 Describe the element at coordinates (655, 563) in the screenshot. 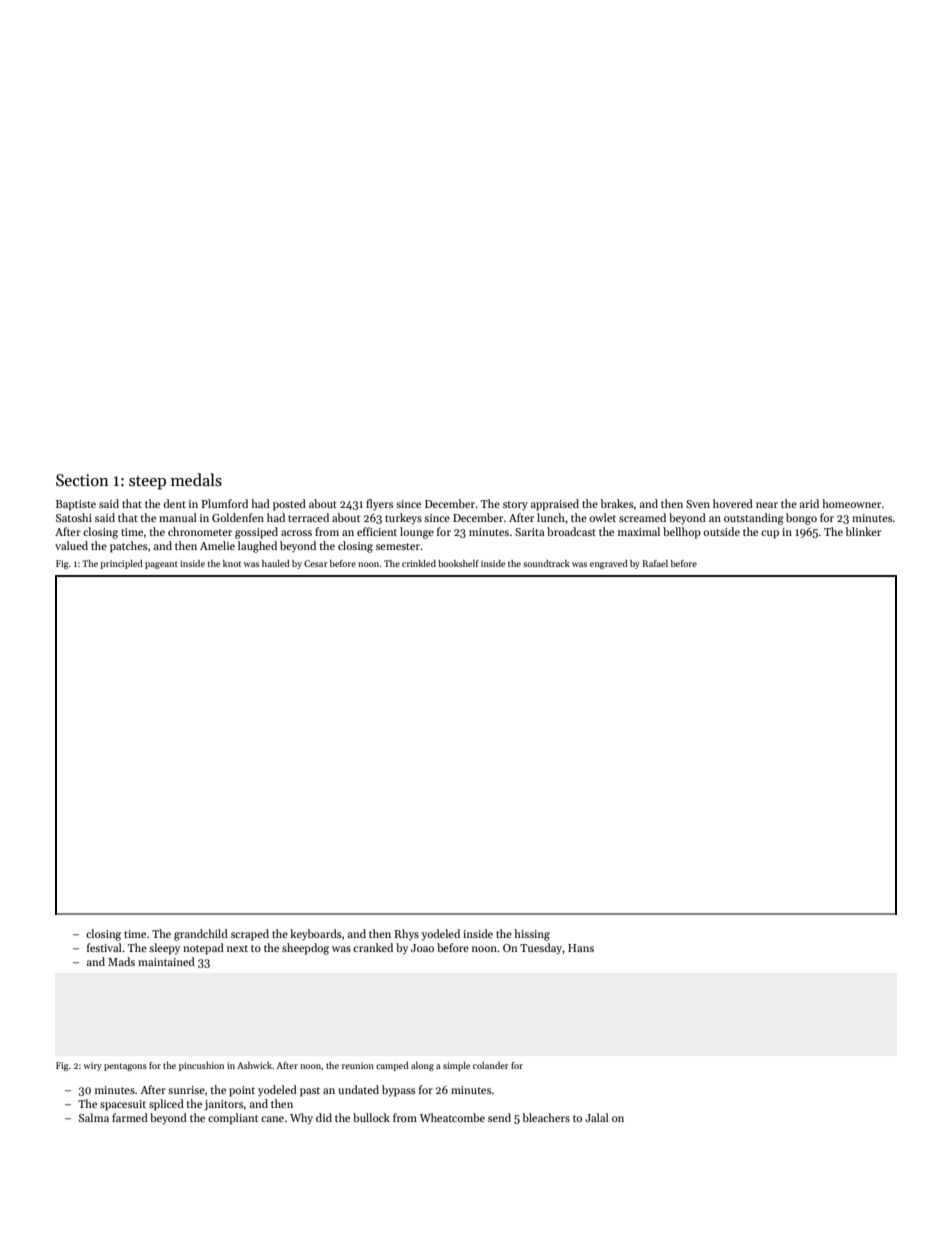

I see `Rafael` at that location.
